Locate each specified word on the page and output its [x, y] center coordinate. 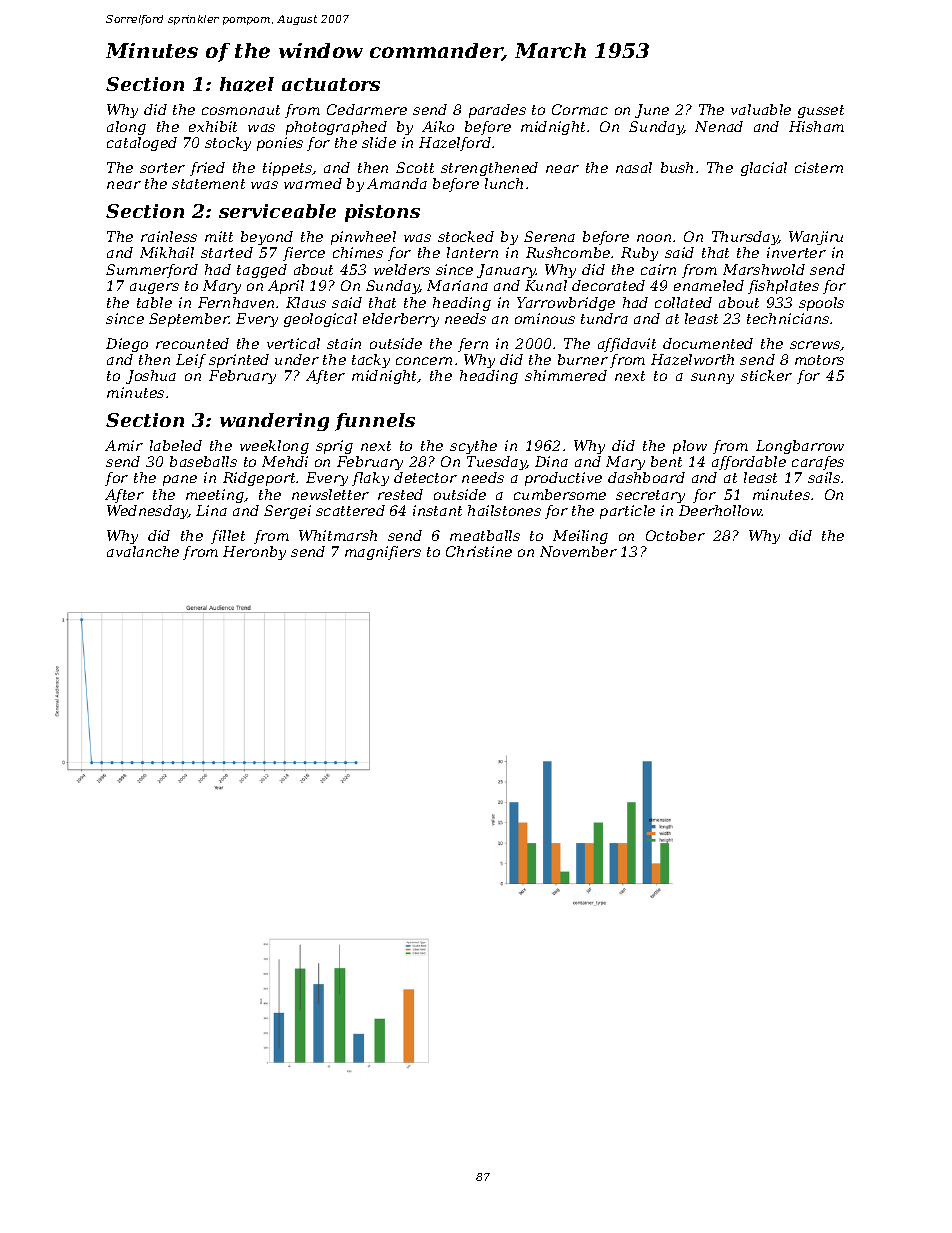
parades [497, 111]
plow [690, 447]
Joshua [151, 377]
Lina [211, 510]
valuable [761, 109]
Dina [551, 461]
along [126, 128]
